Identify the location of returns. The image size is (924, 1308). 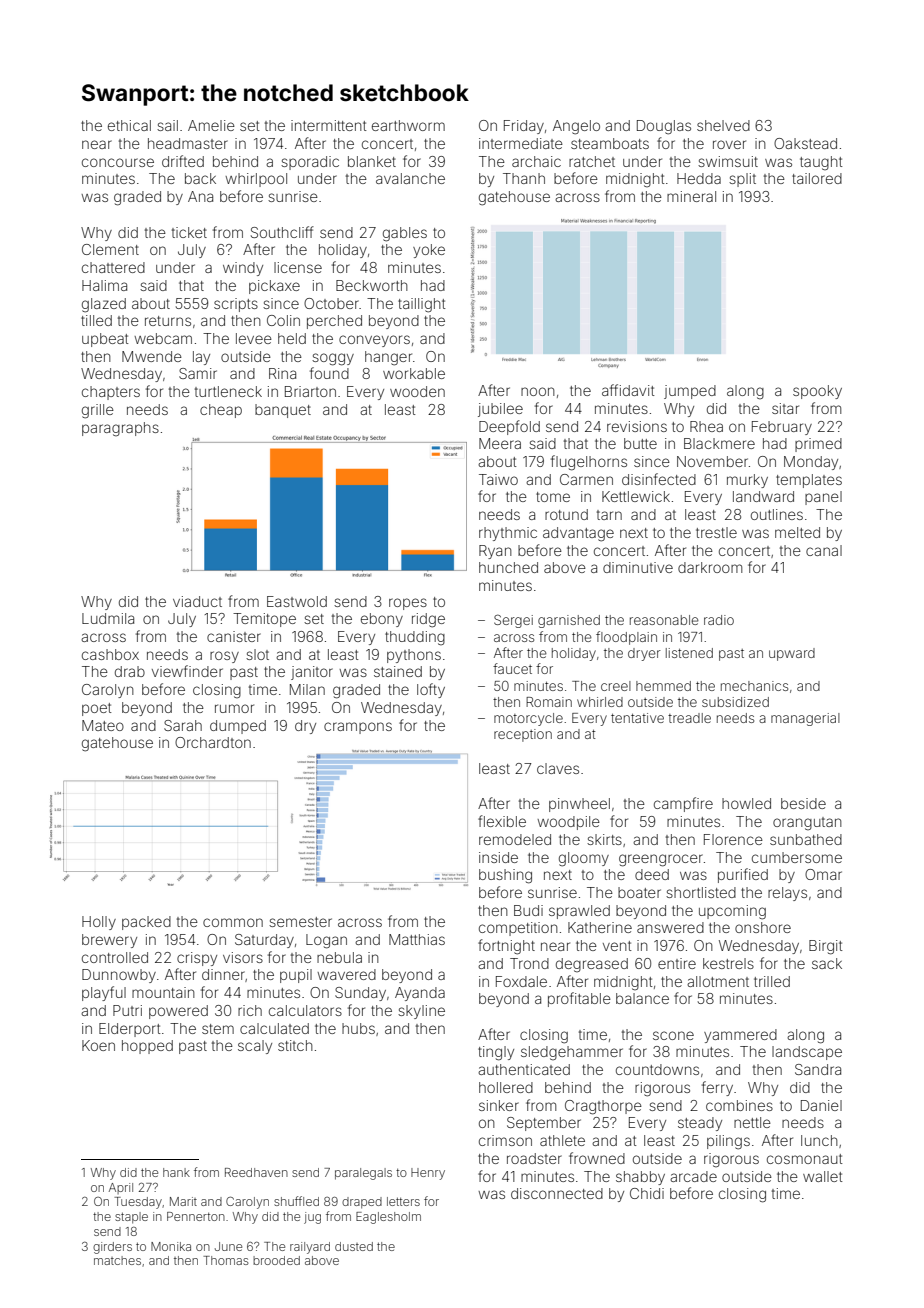
(168, 321).
